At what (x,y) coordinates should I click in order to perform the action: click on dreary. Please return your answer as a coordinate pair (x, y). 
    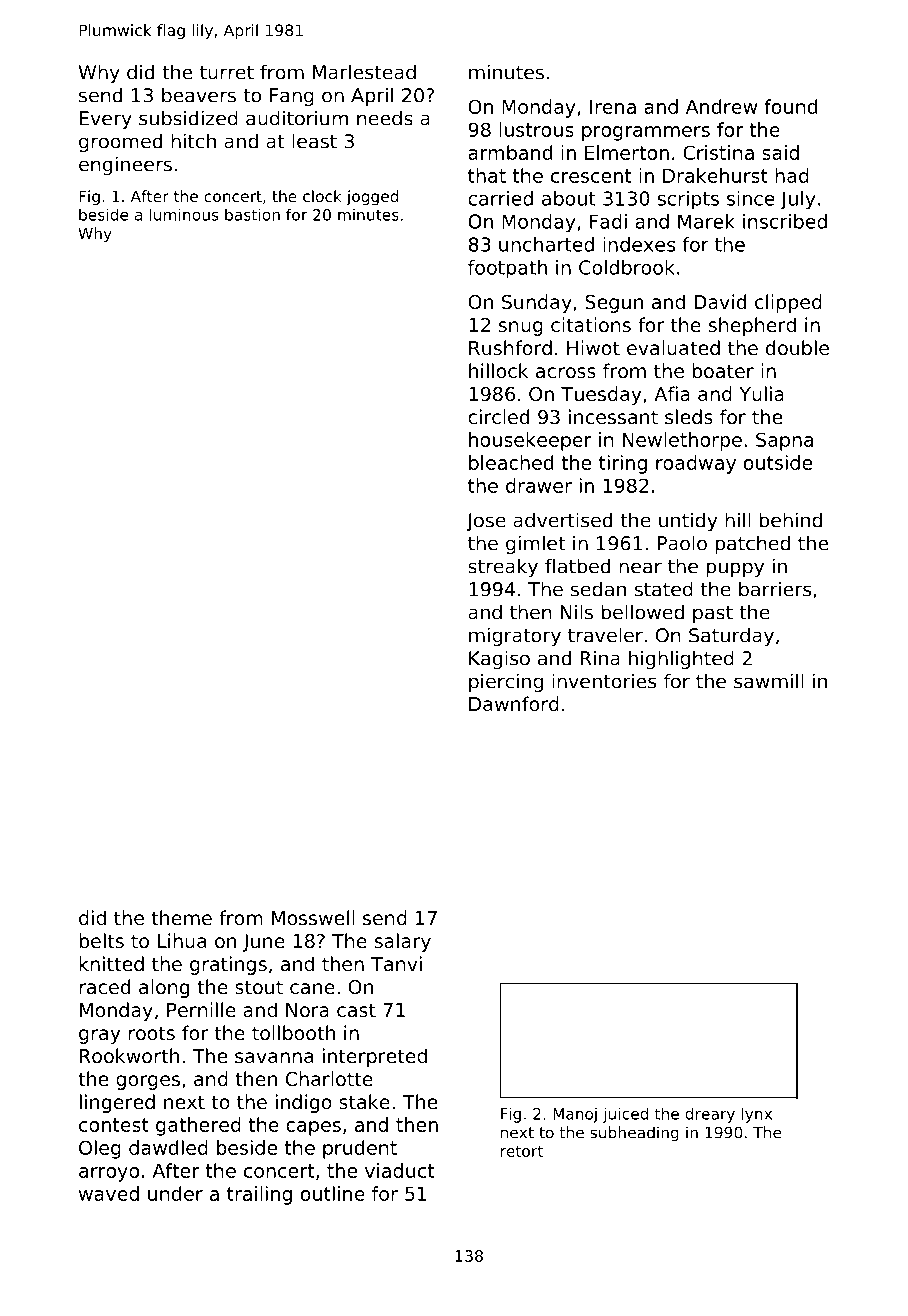
    Looking at the image, I should click on (710, 1115).
